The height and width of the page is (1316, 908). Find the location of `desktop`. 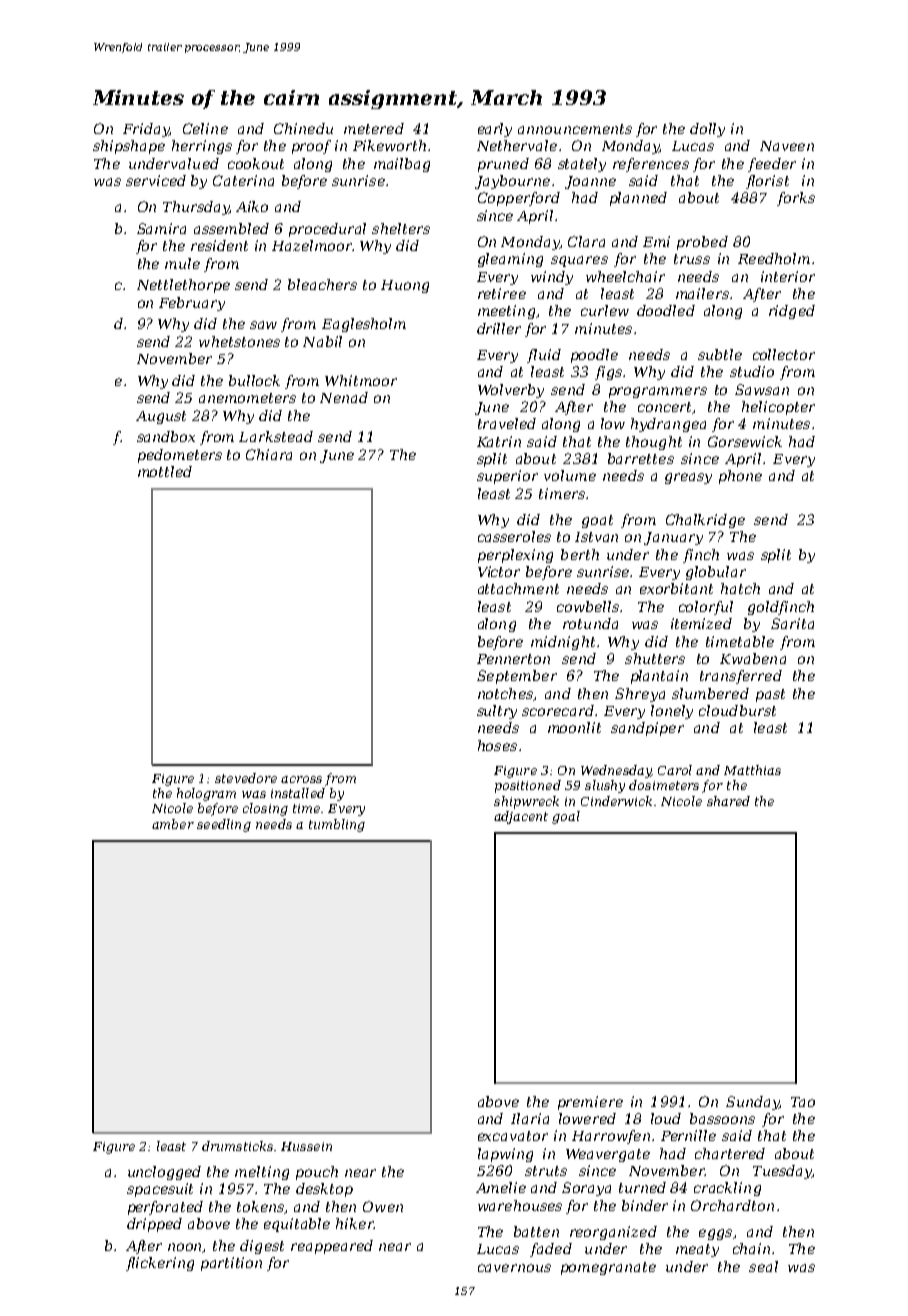

desktop is located at coordinates (324, 1190).
